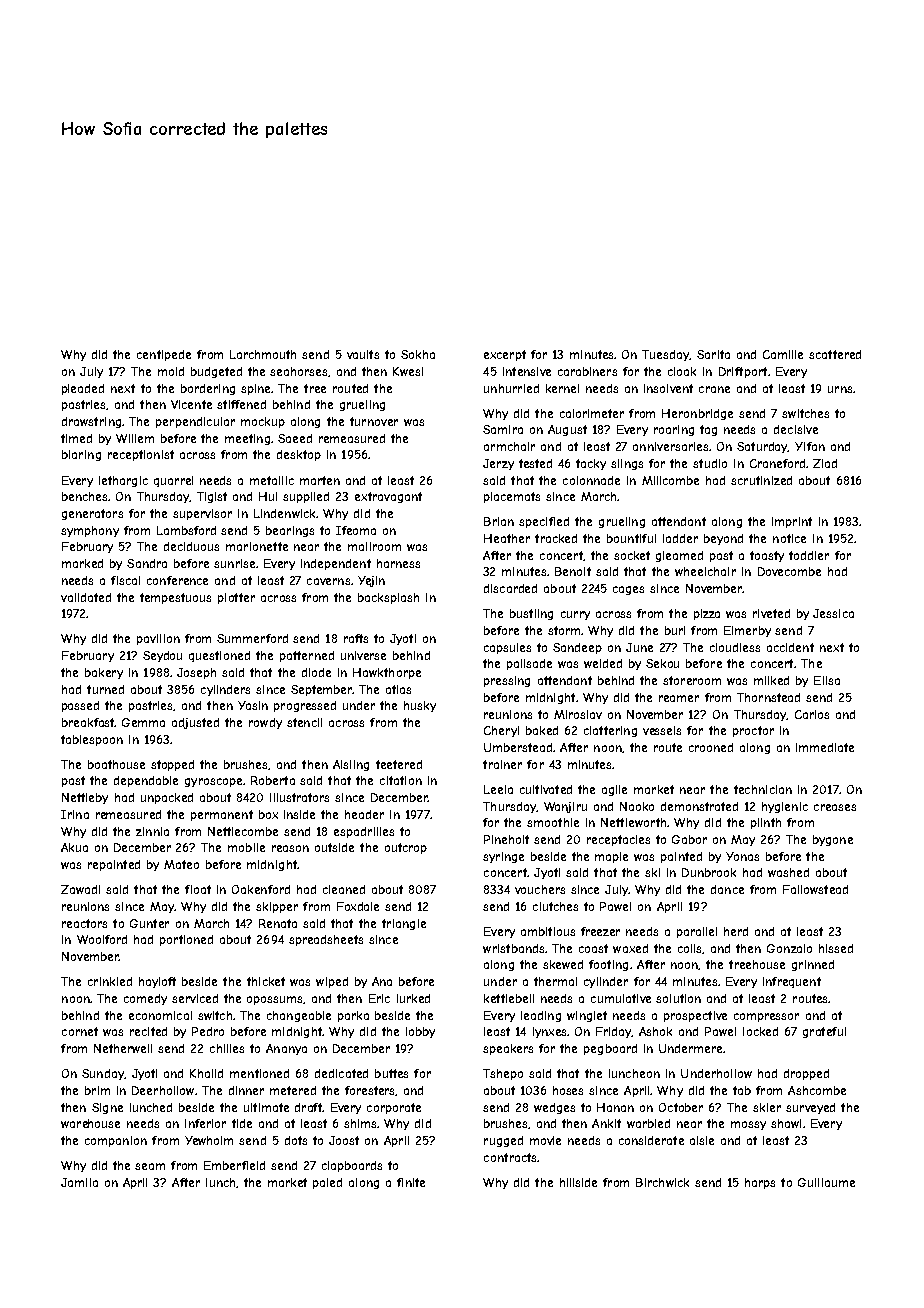 Image resolution: width=924 pixels, height=1308 pixels. Describe the element at coordinates (783, 354) in the page. I see `Camille` at that location.
